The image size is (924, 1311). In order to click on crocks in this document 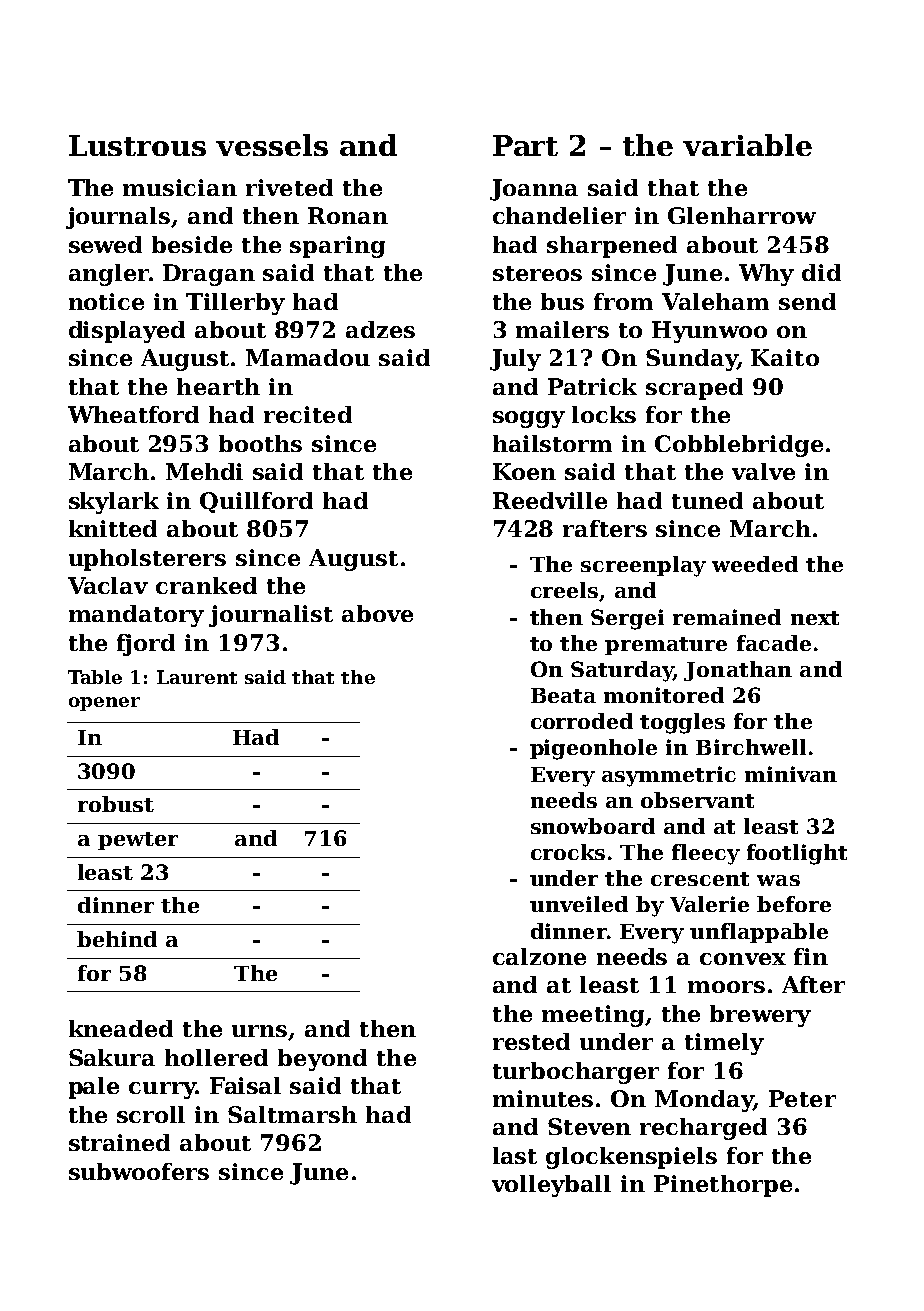, I will do `click(568, 852)`.
